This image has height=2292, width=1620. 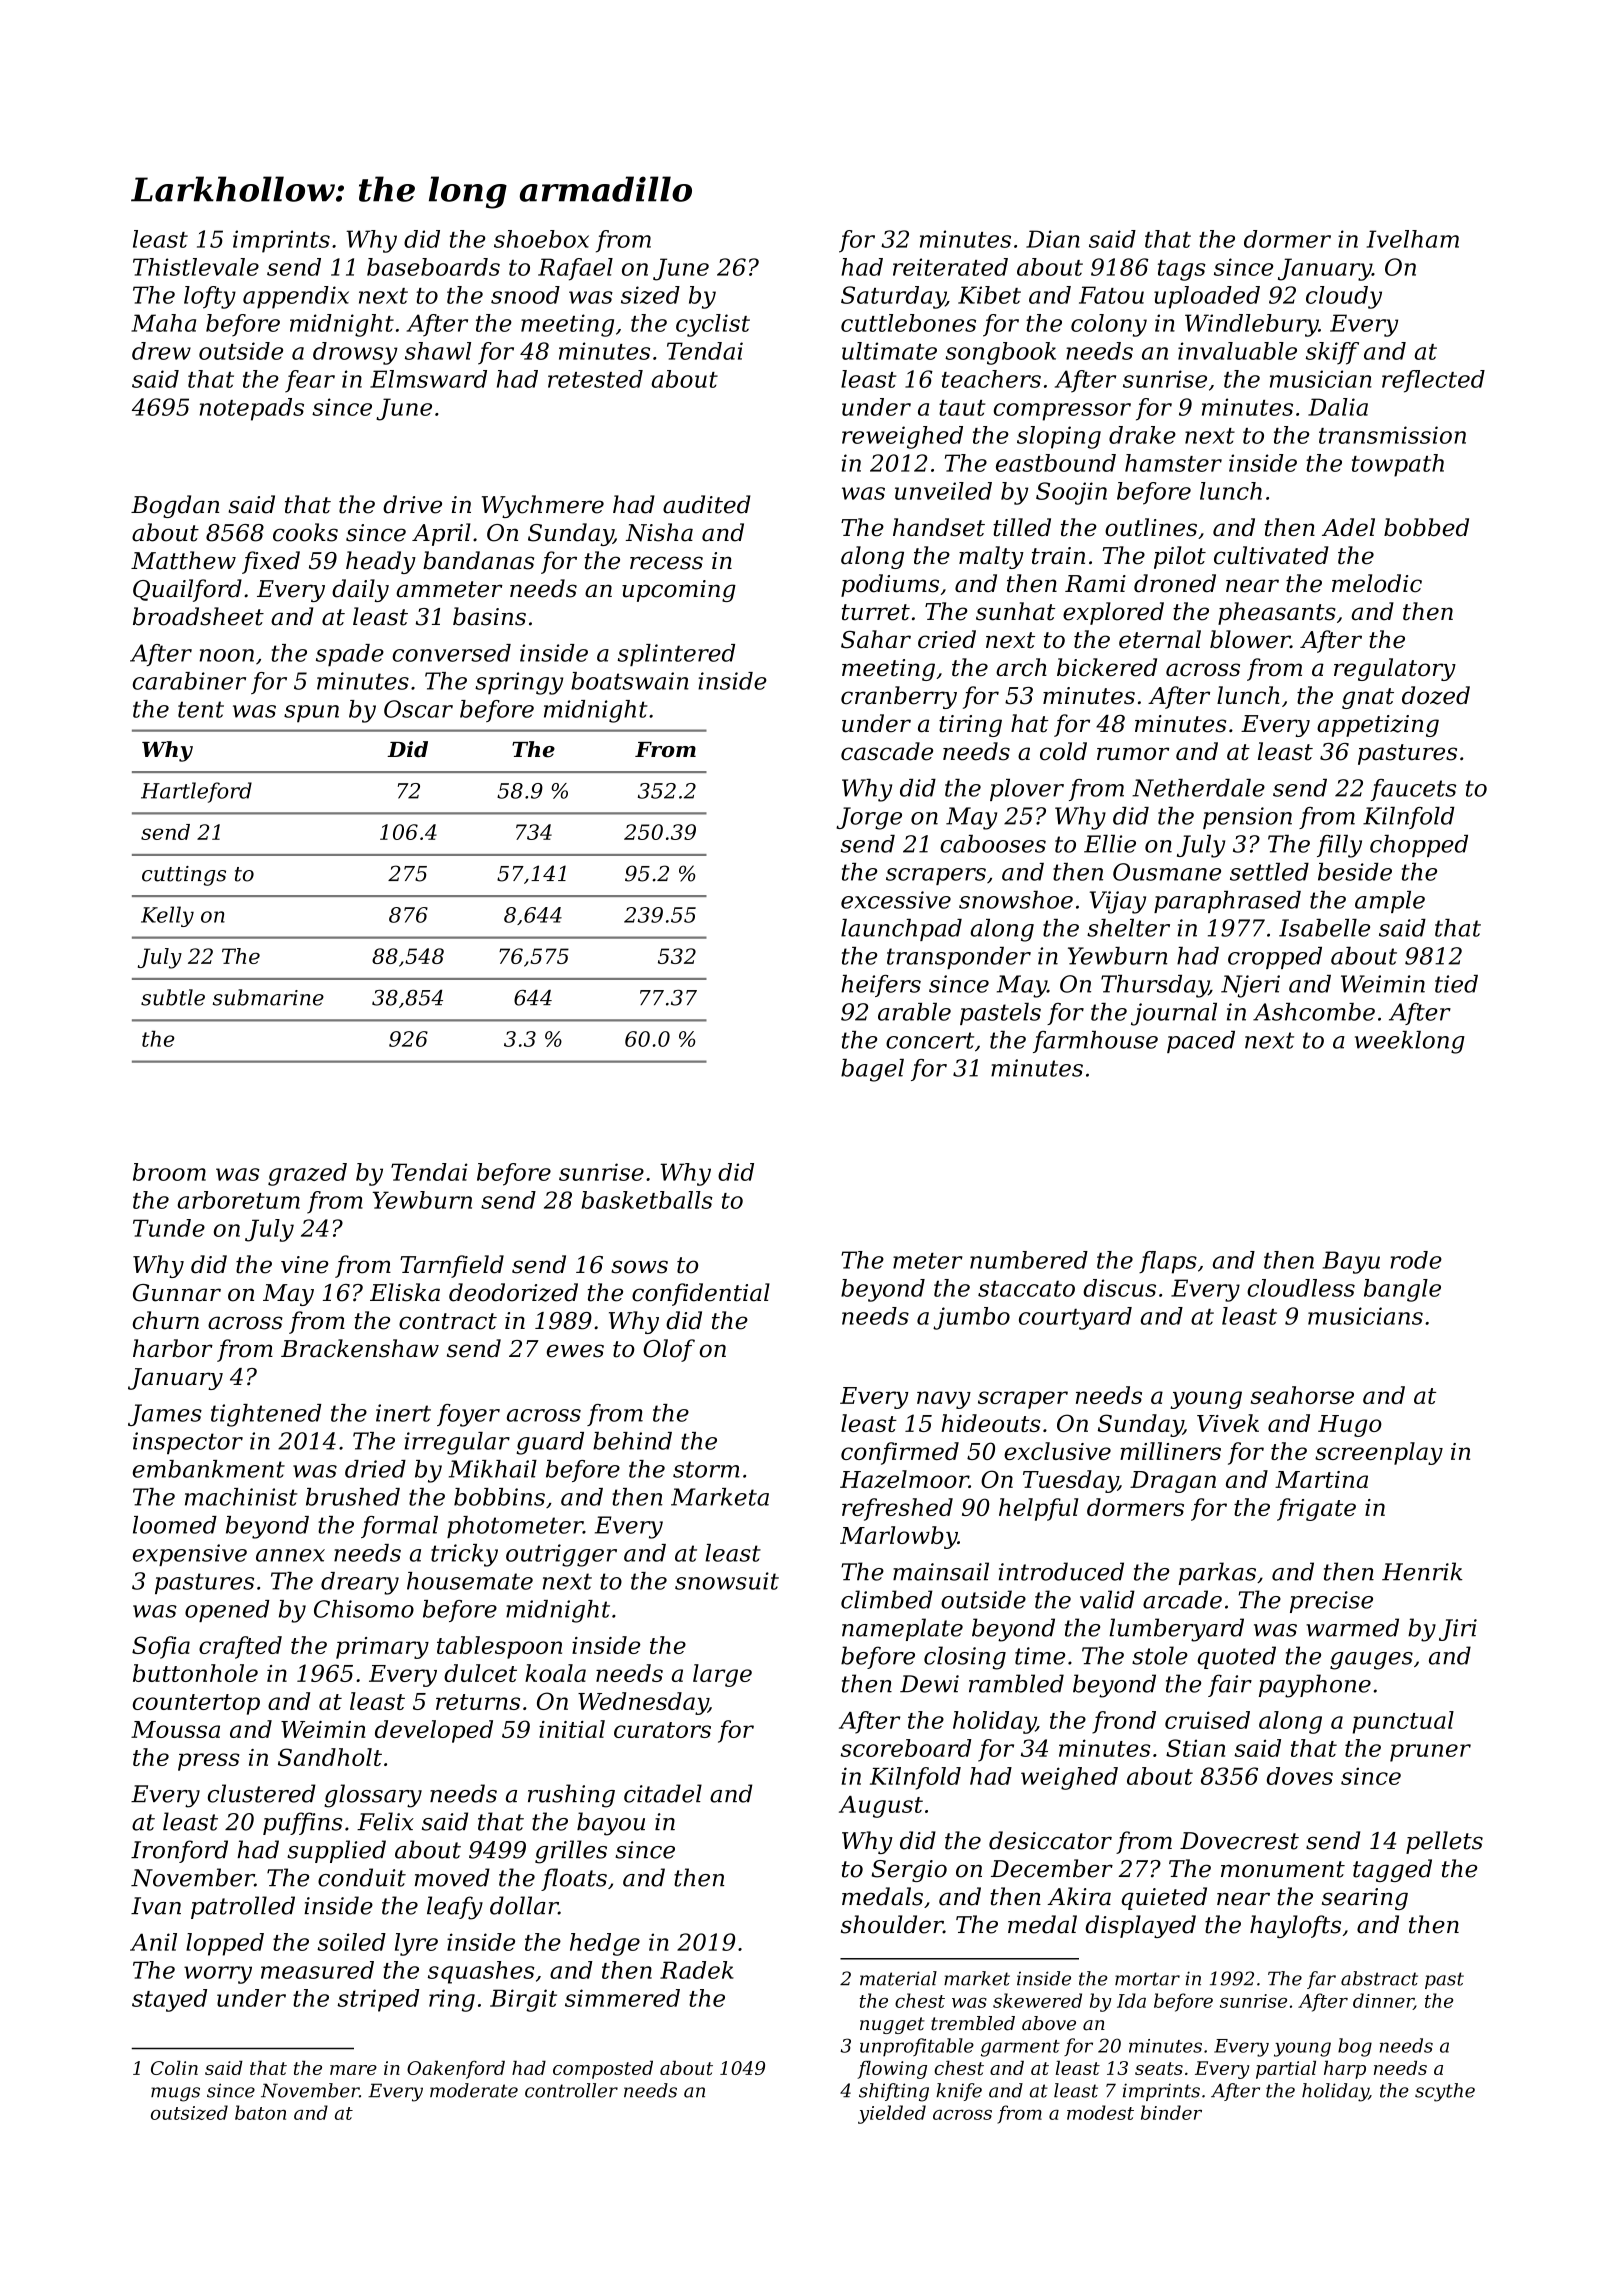 What do you see at coordinates (1377, 583) in the image?
I see `melodic` at bounding box center [1377, 583].
